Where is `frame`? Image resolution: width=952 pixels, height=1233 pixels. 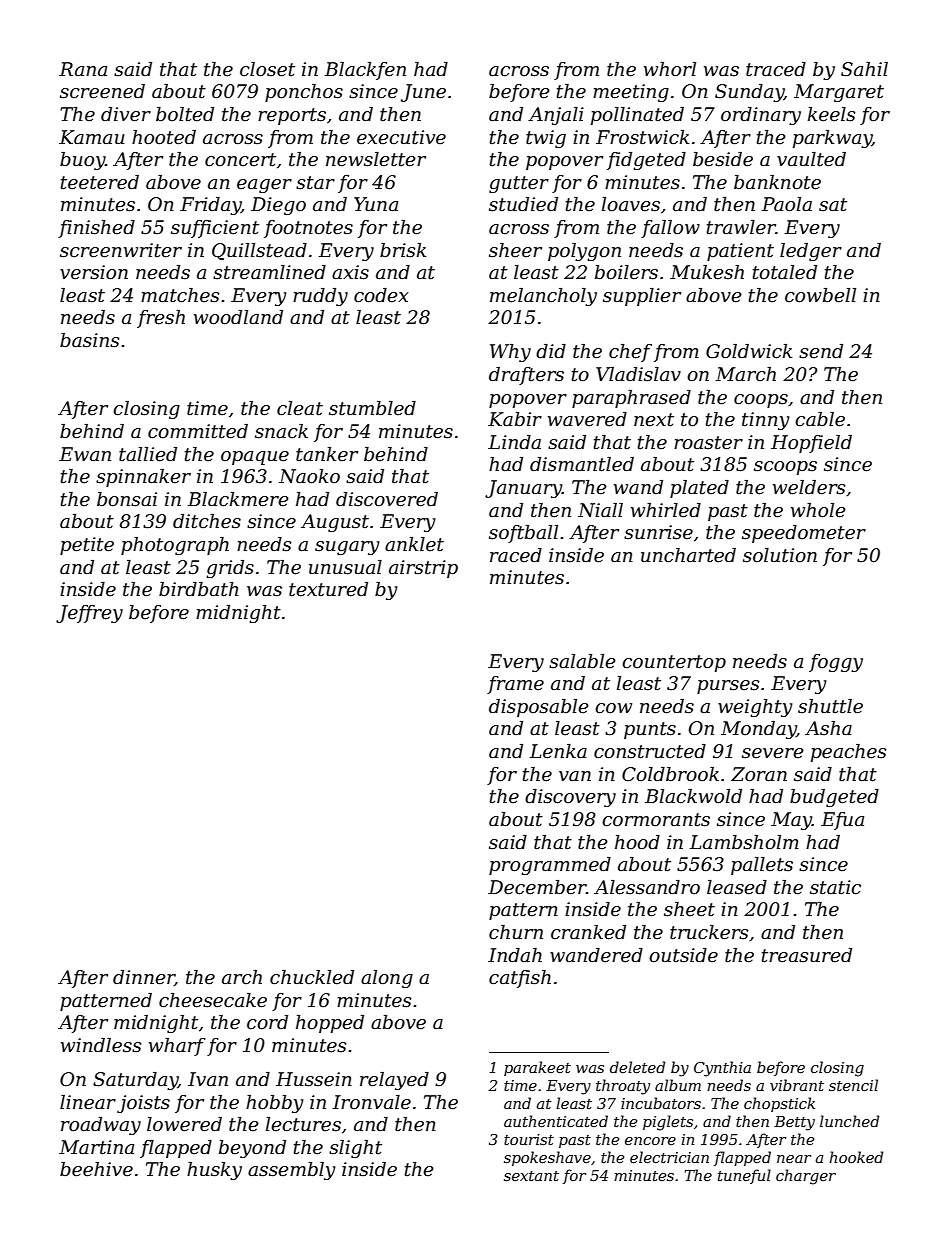 frame is located at coordinates (515, 685).
